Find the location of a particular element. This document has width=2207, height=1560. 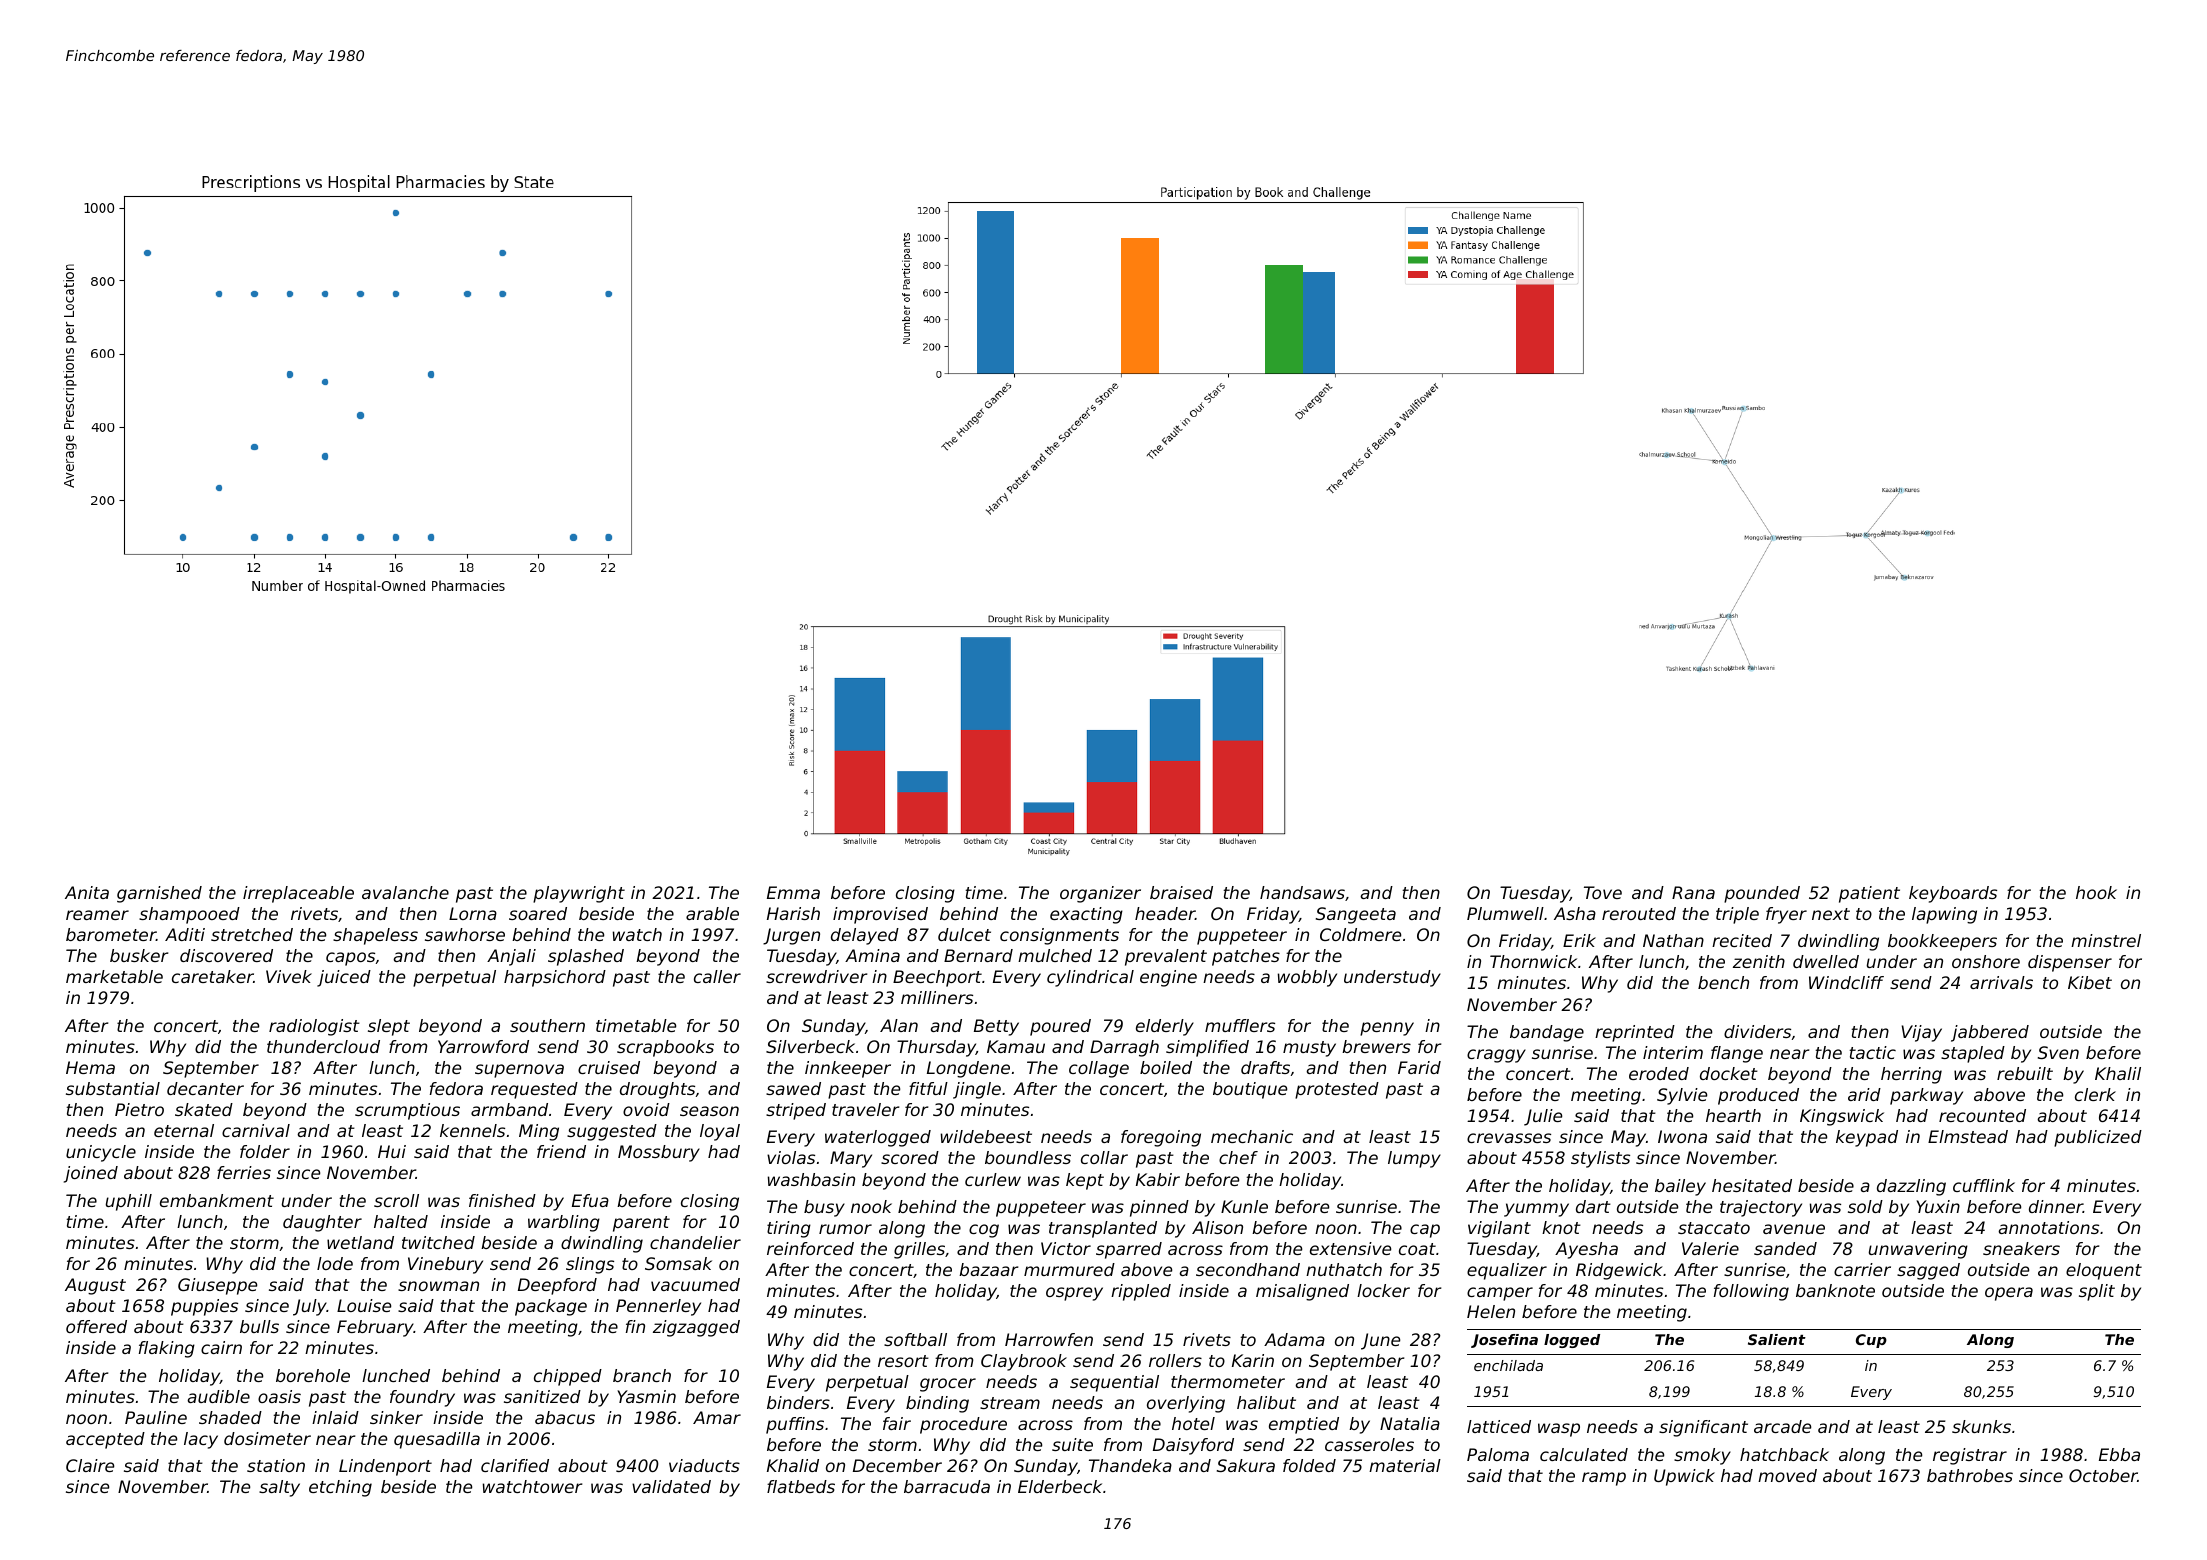

bench is located at coordinates (1723, 982).
